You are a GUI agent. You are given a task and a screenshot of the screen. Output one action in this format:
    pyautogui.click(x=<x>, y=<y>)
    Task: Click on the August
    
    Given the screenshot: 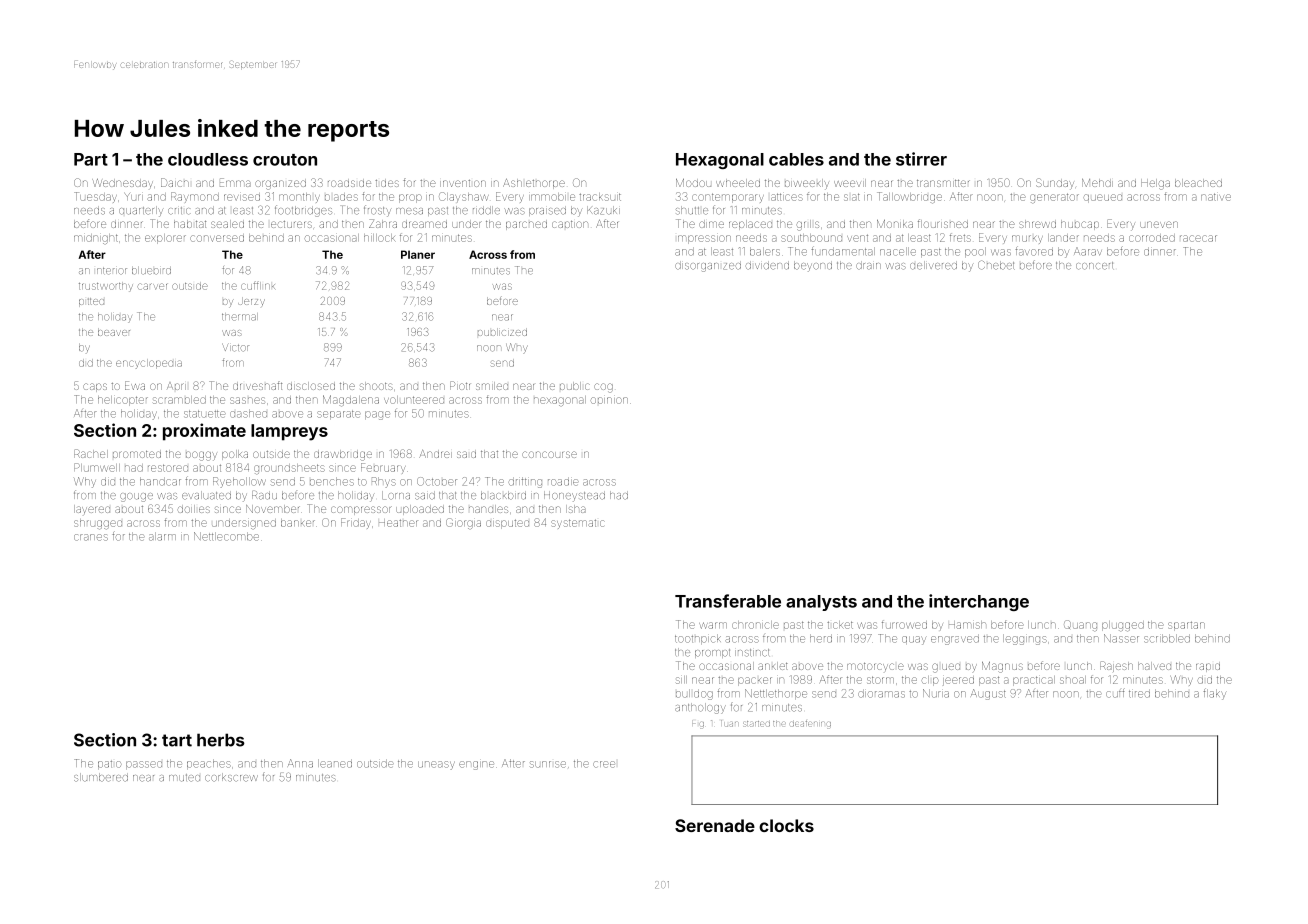 What is the action you would take?
    pyautogui.click(x=988, y=694)
